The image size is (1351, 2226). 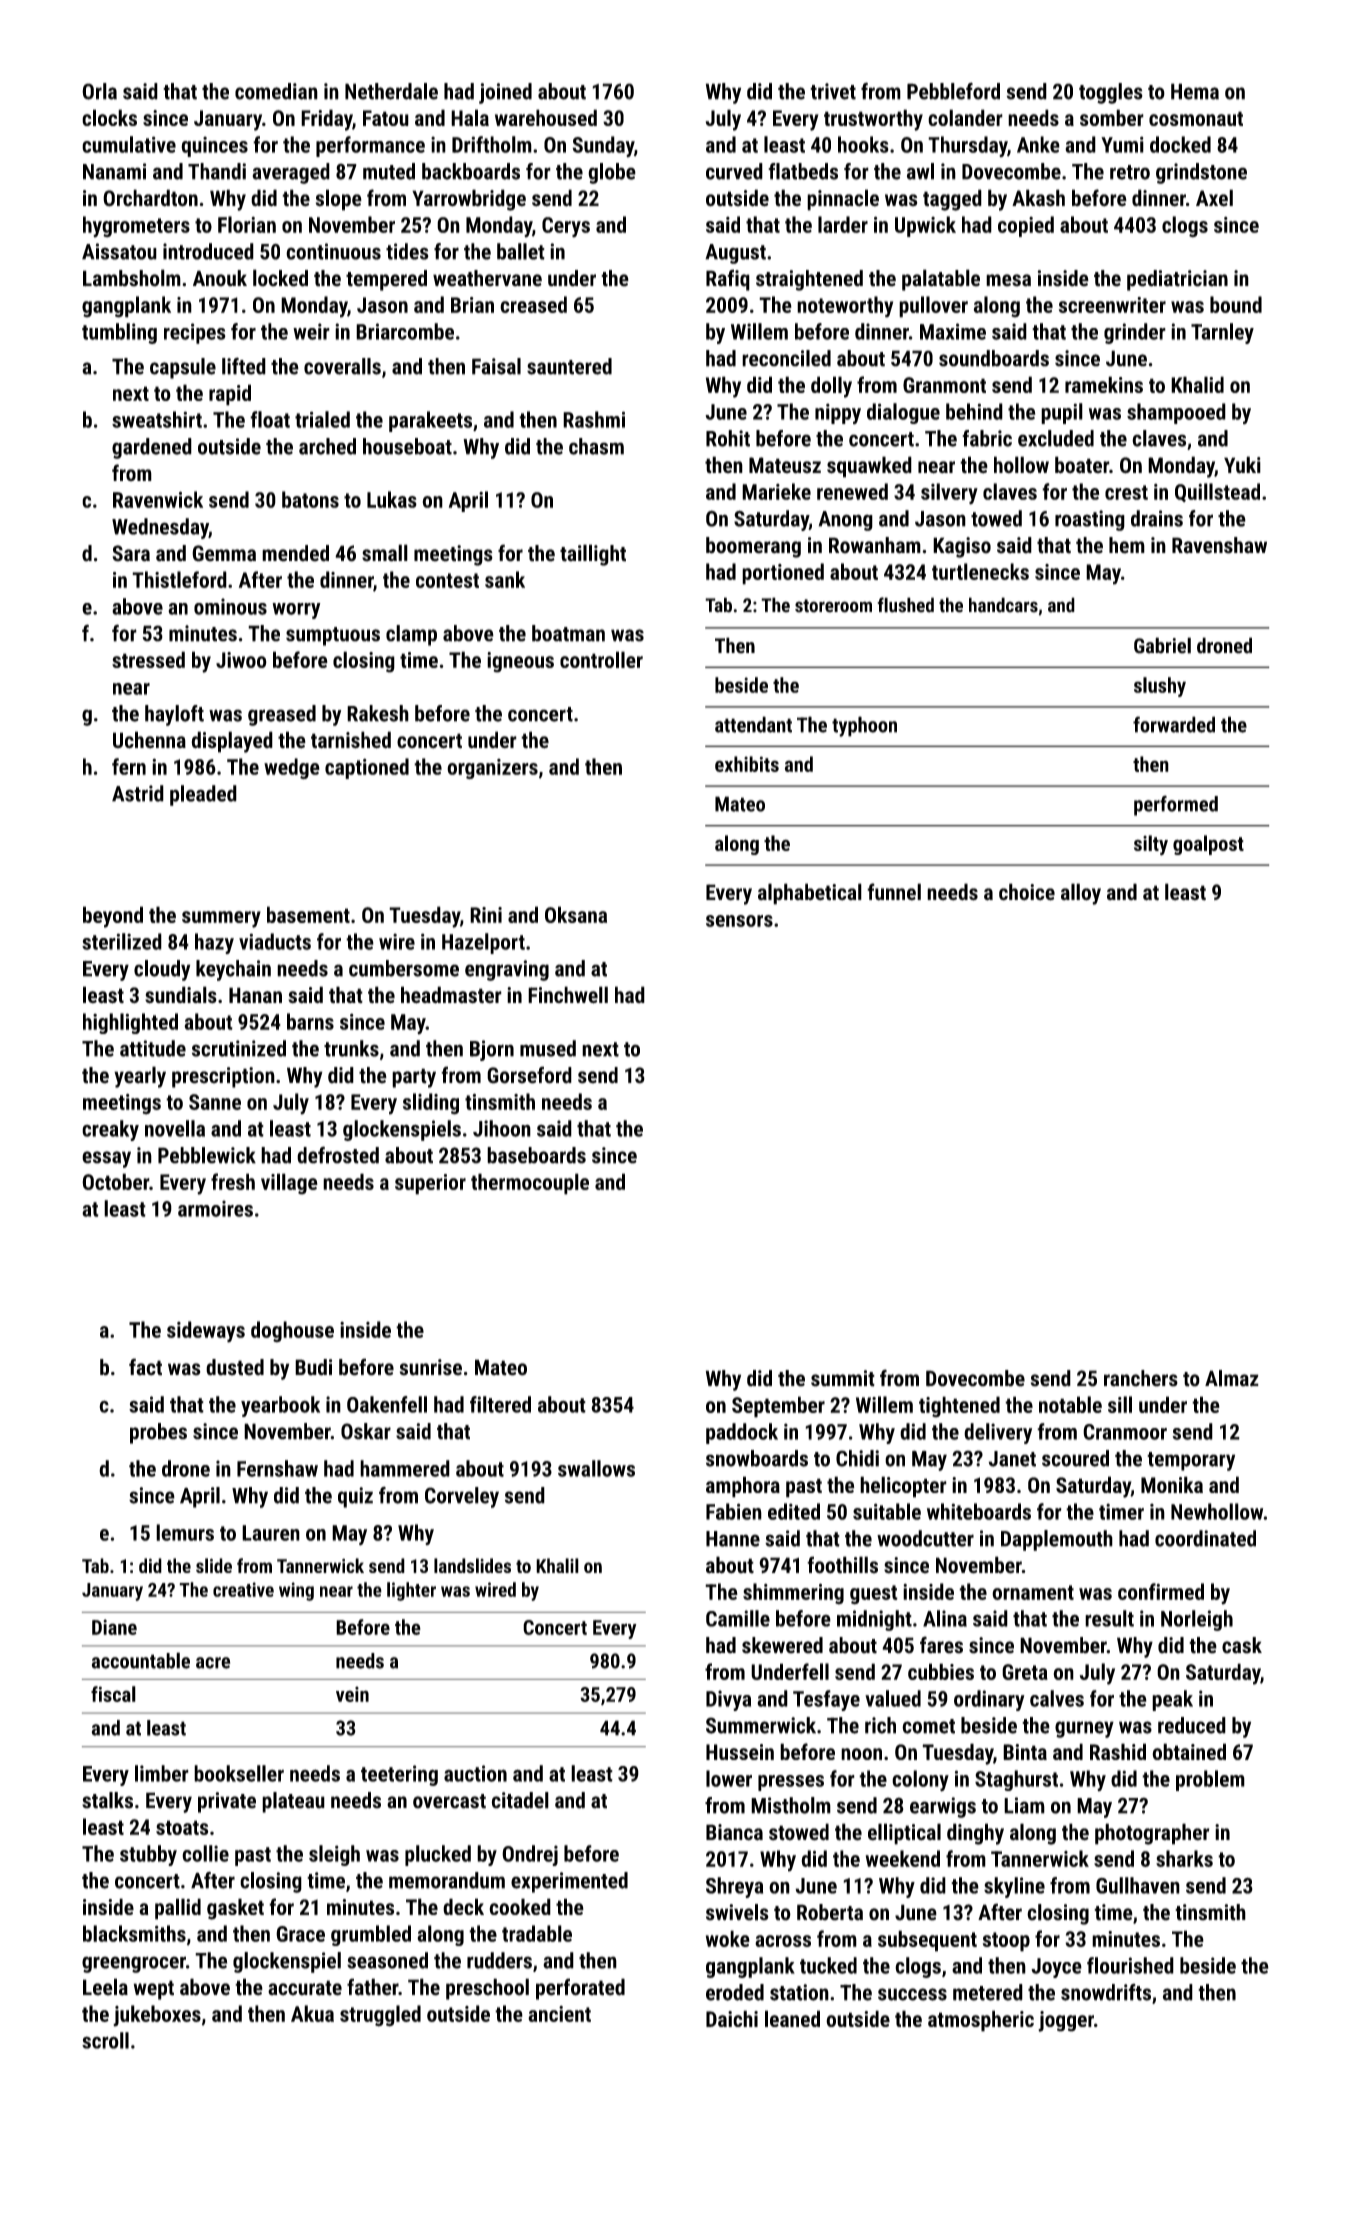 What do you see at coordinates (1236, 304) in the screenshot?
I see `bound` at bounding box center [1236, 304].
